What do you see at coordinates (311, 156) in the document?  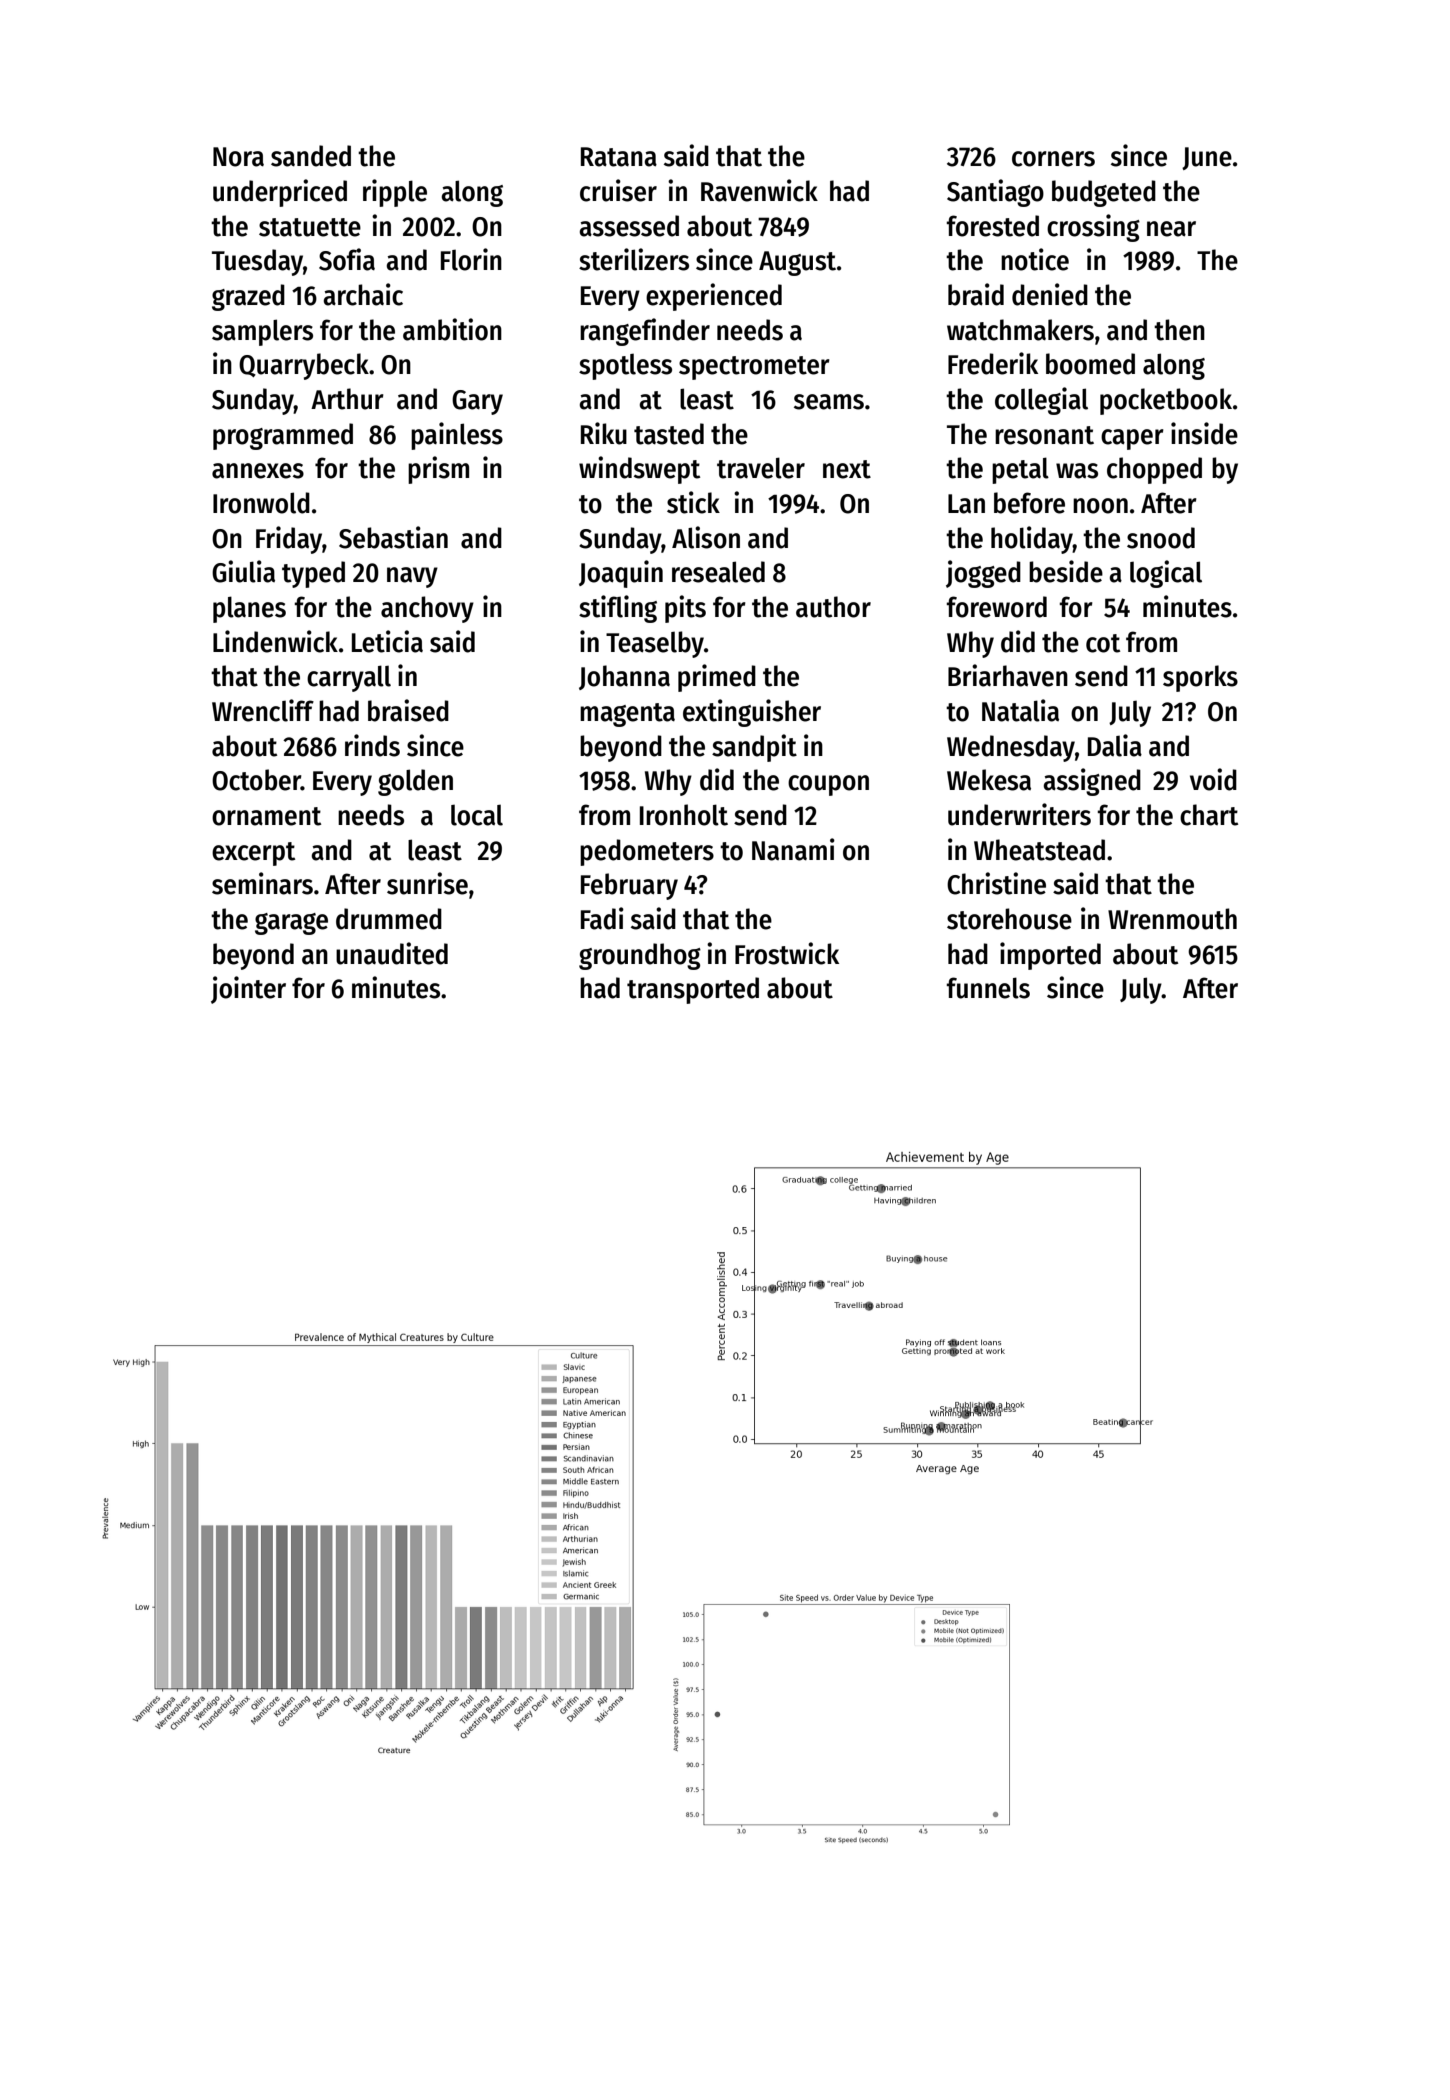 I see `sanded` at bounding box center [311, 156].
